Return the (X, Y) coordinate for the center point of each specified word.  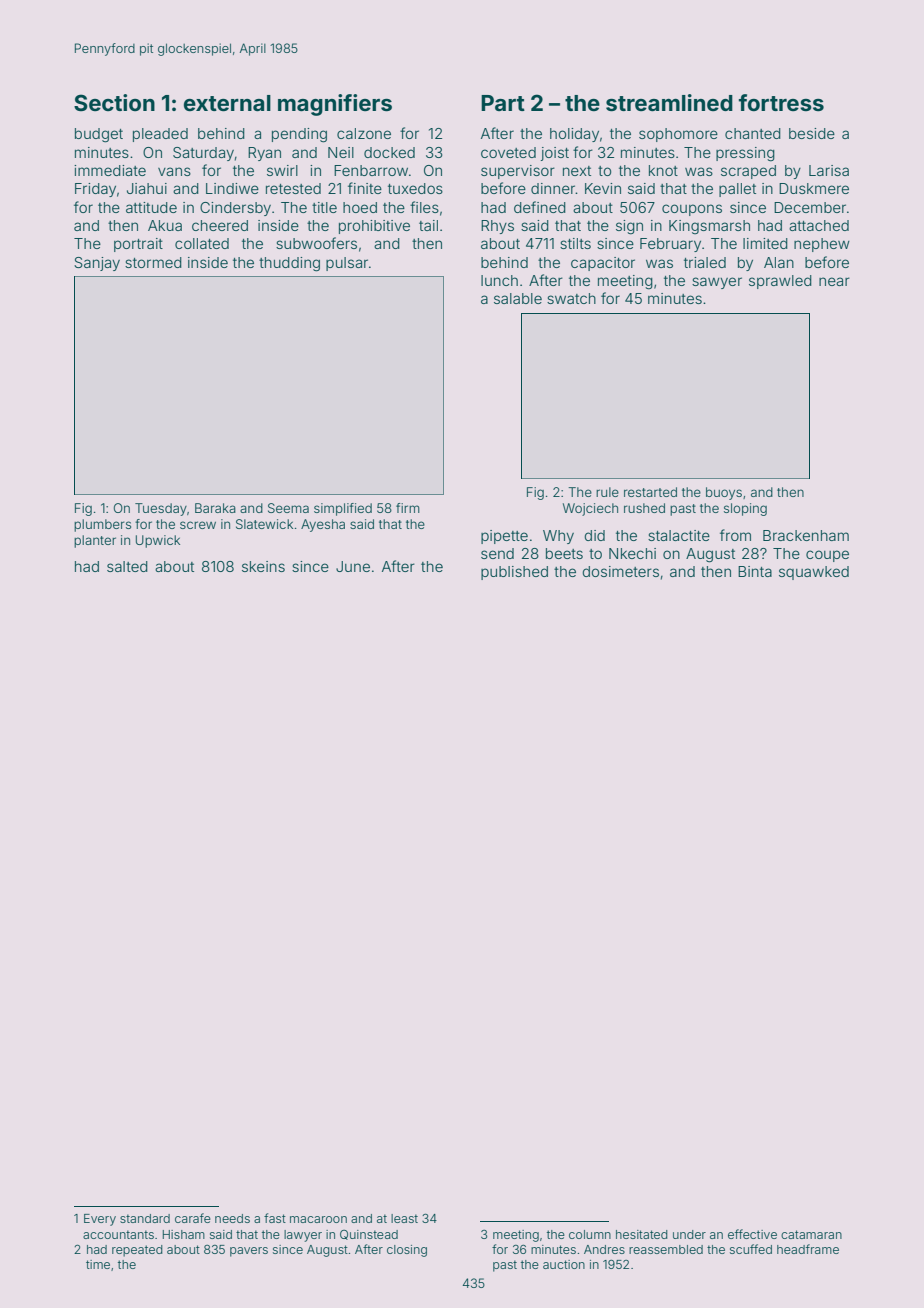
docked (389, 152)
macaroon (318, 1219)
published (514, 573)
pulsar (347, 264)
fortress (781, 102)
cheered (220, 225)
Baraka (215, 508)
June (353, 566)
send (497, 553)
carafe (193, 1218)
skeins (263, 566)
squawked (814, 573)
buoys (724, 493)
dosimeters (620, 571)
